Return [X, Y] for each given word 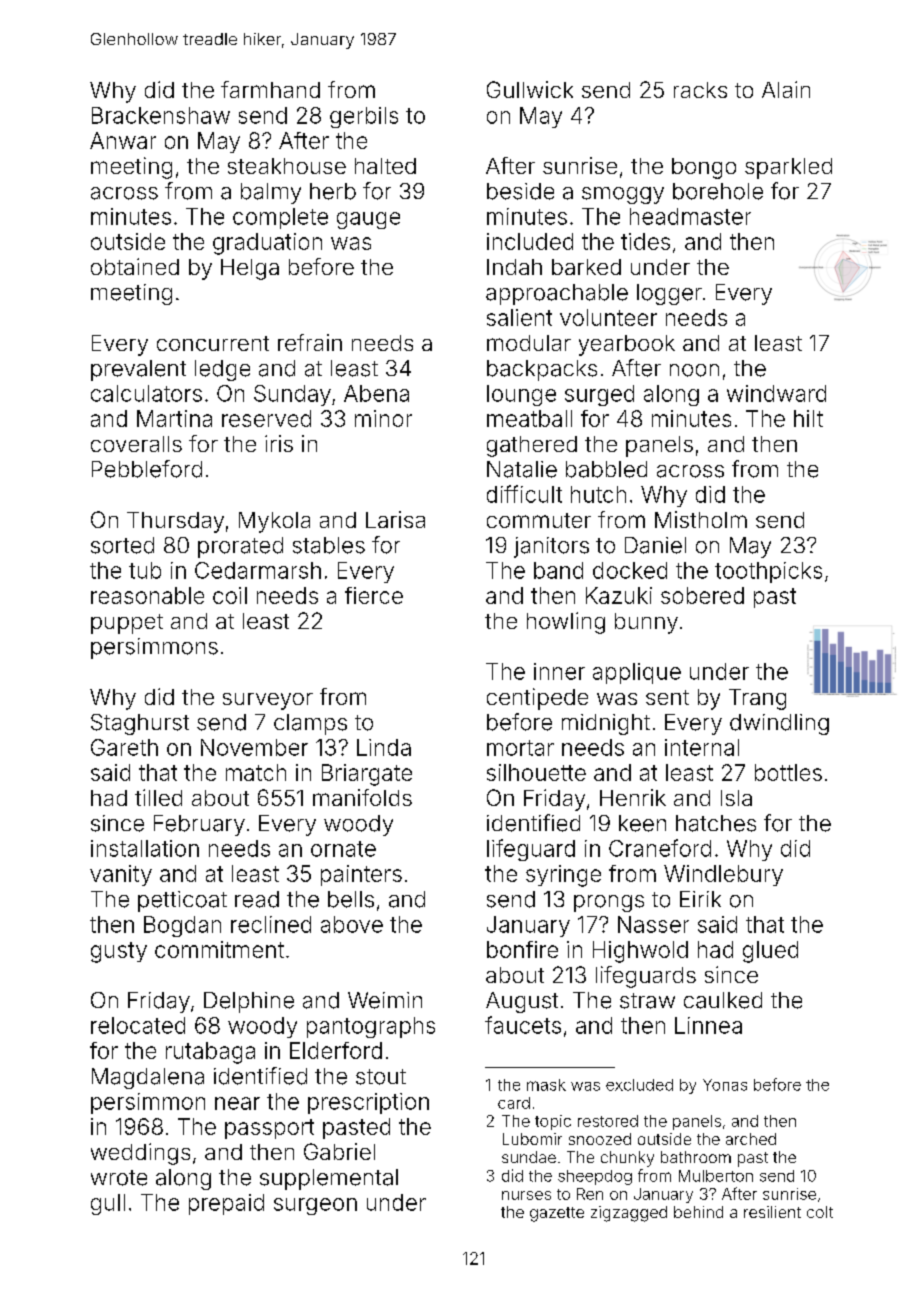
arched [751, 1139]
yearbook [627, 345]
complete [280, 218]
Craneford [660, 848]
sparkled [788, 168]
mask [546, 1085]
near [237, 1103]
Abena [376, 393]
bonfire [522, 949]
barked [586, 267]
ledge [222, 370]
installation [145, 848]
